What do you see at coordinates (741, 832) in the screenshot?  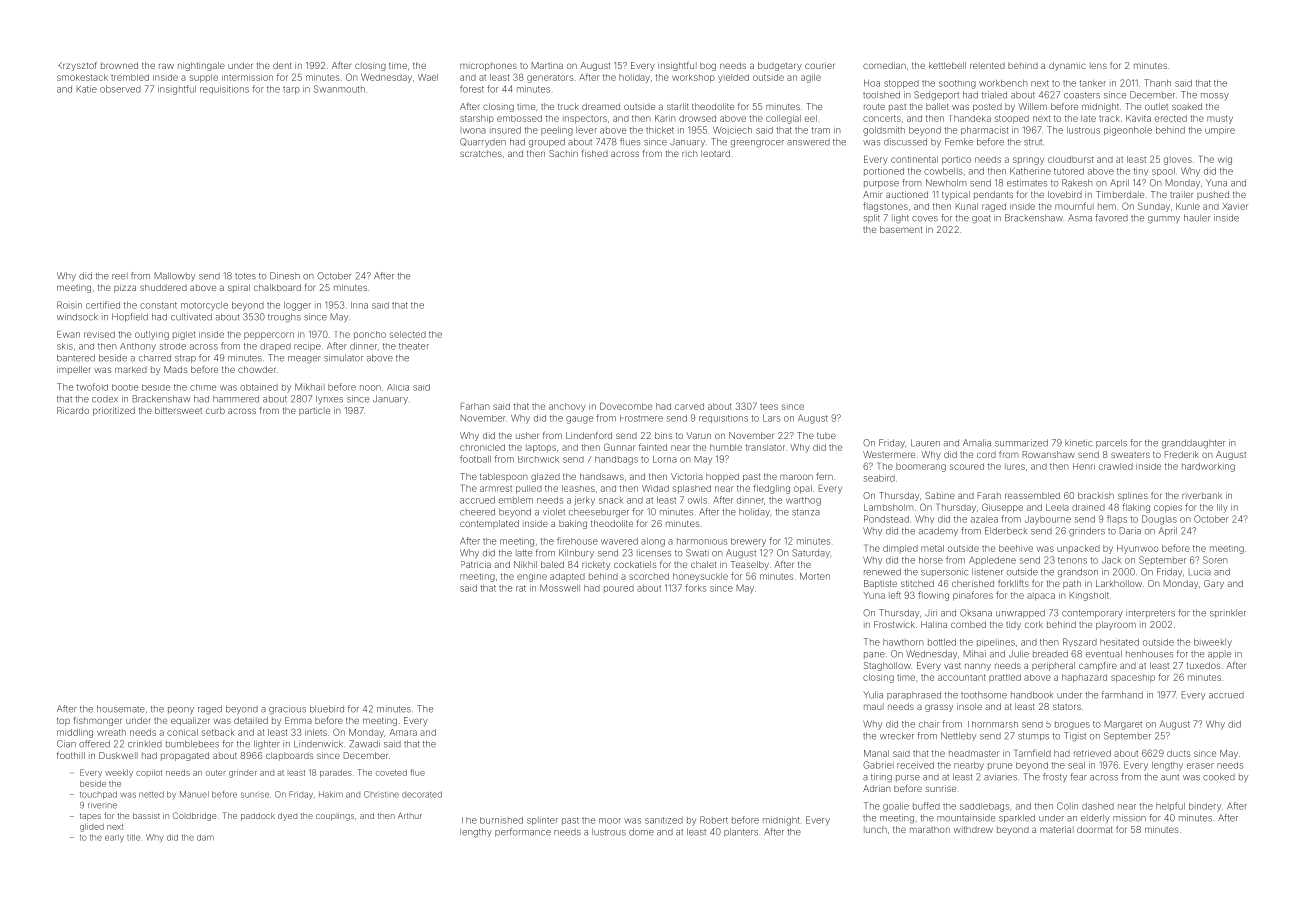 I see `planters` at bounding box center [741, 832].
